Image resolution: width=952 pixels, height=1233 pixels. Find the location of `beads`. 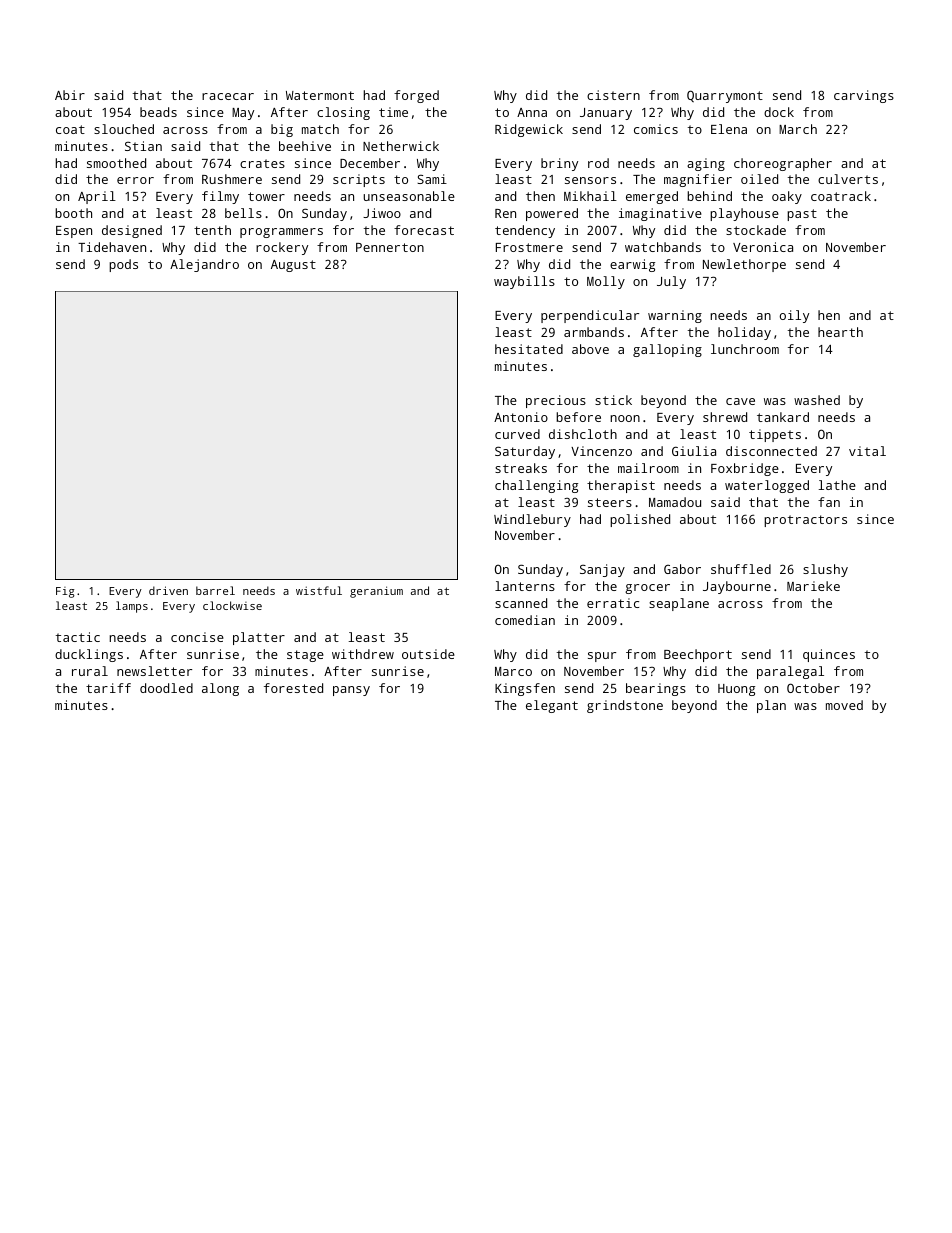

beads is located at coordinates (158, 112).
